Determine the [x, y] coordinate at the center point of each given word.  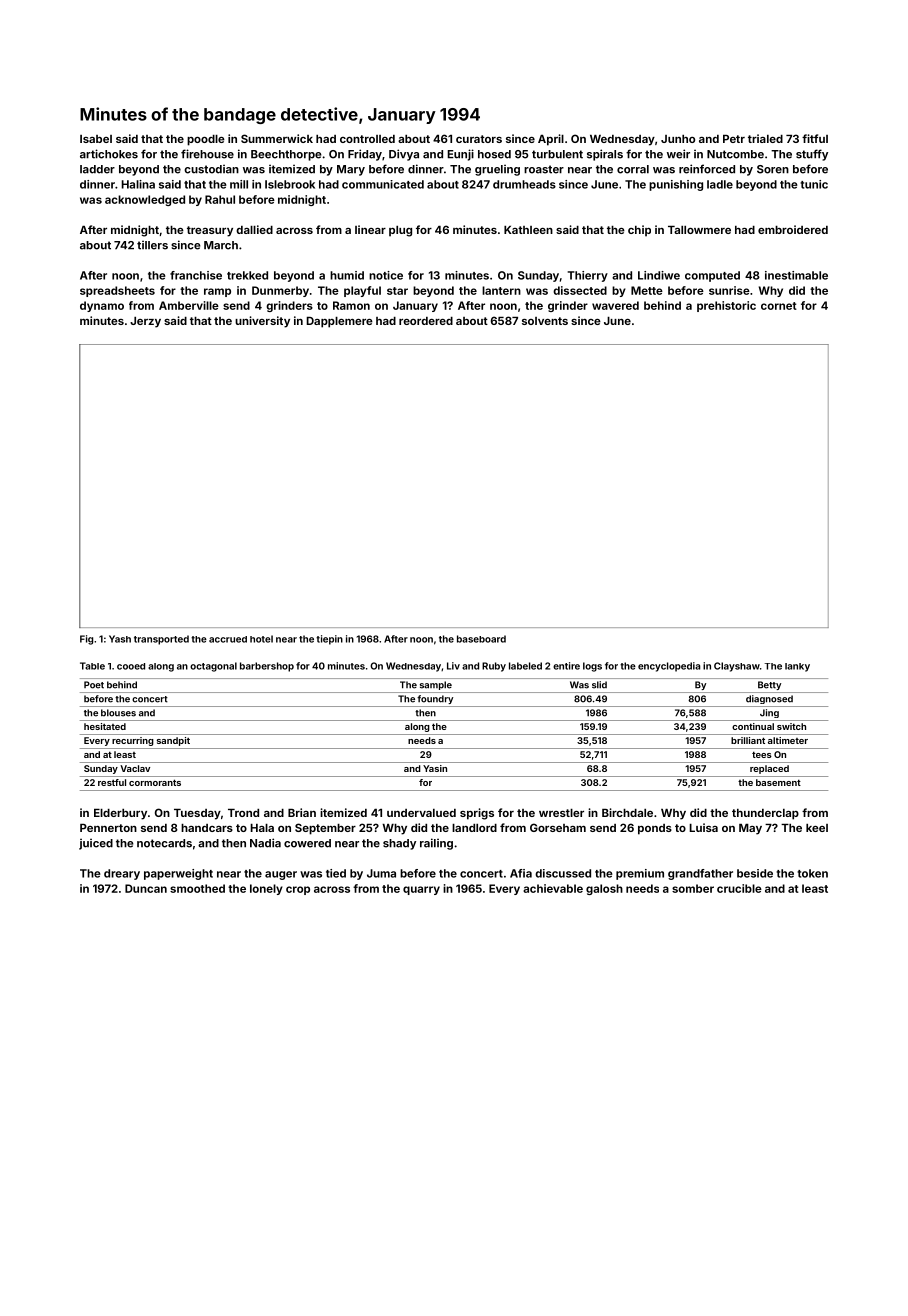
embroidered [793, 229]
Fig [86, 640]
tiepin [329, 640]
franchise [196, 275]
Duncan [146, 888]
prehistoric [726, 306]
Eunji [460, 155]
